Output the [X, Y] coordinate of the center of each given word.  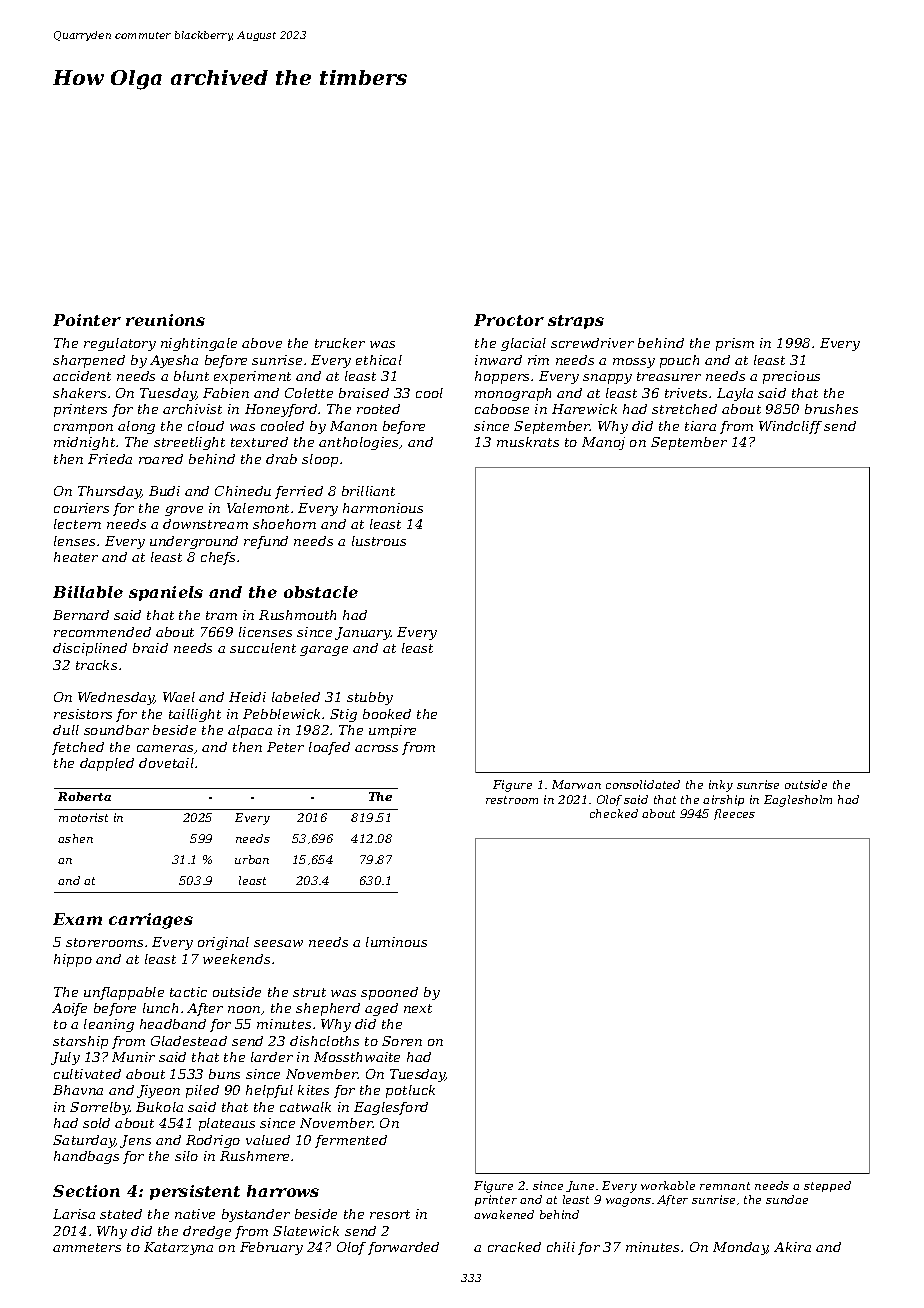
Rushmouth [297, 615]
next [418, 1008]
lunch [160, 1008]
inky [721, 786]
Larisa [74, 1214]
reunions [165, 320]
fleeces [734, 814]
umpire [392, 731]
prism [735, 344]
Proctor [509, 320]
